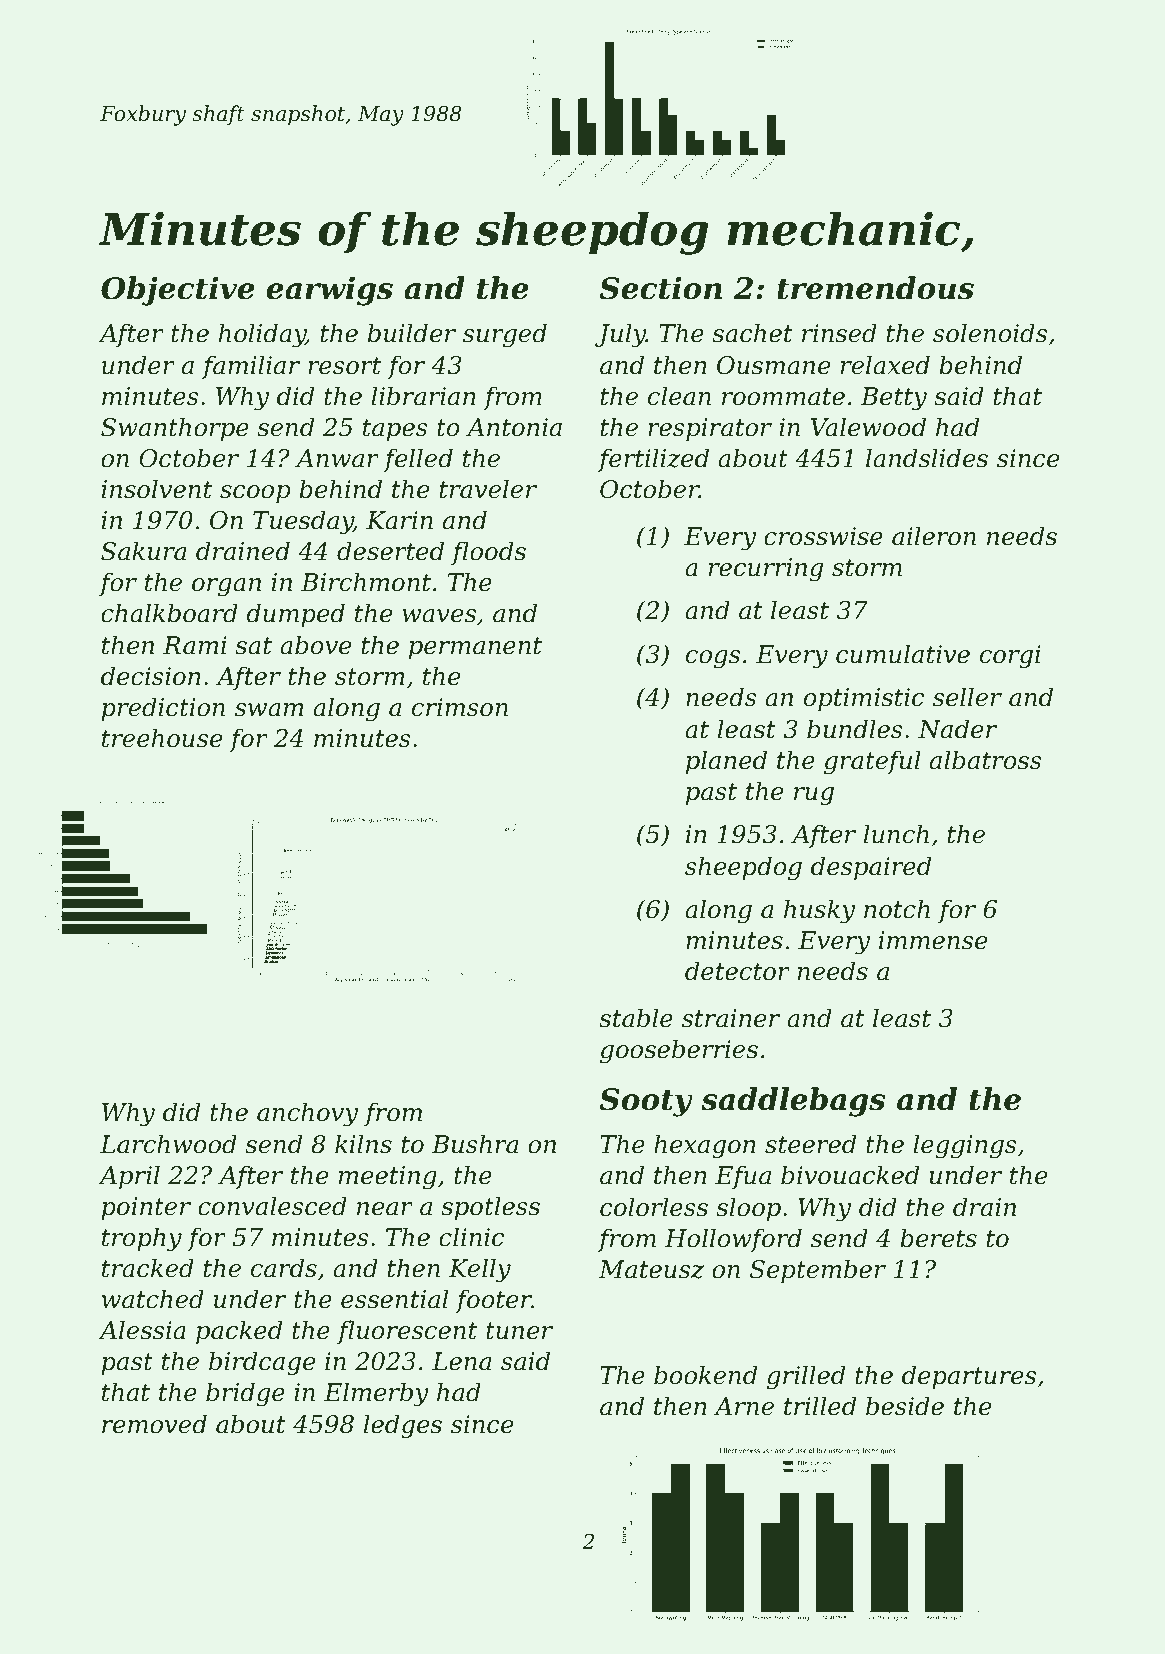 This image has height=1654, width=1165. I want to click on anchovy, so click(307, 1114).
